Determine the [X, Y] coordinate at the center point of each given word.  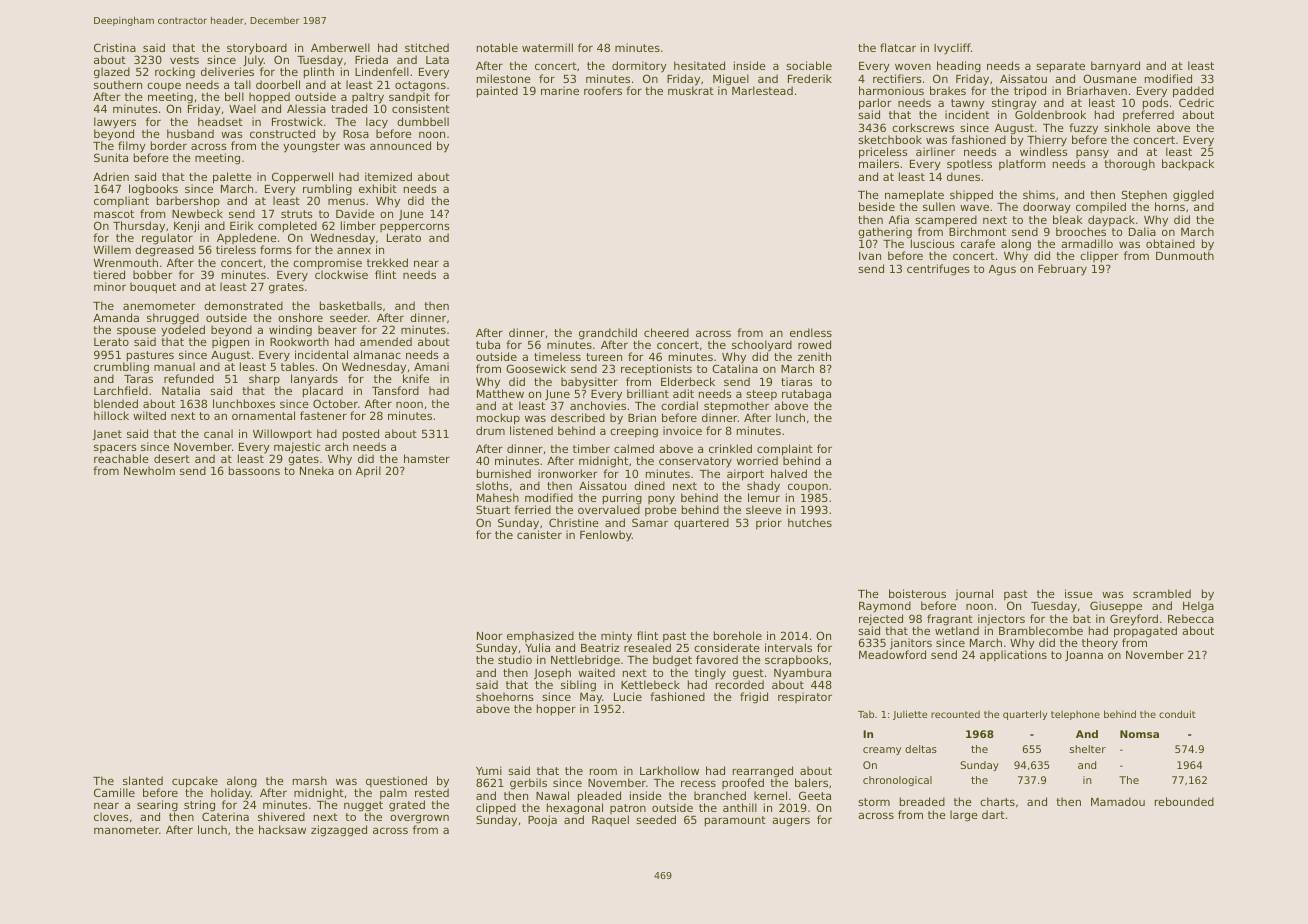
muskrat [691, 90]
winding [290, 331]
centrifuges [938, 270]
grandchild [608, 334]
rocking [175, 73]
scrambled [1162, 593]
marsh [310, 780]
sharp [264, 380]
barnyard [1115, 67]
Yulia [537, 647]
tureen [604, 357]
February [1062, 270]
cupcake [195, 782]
